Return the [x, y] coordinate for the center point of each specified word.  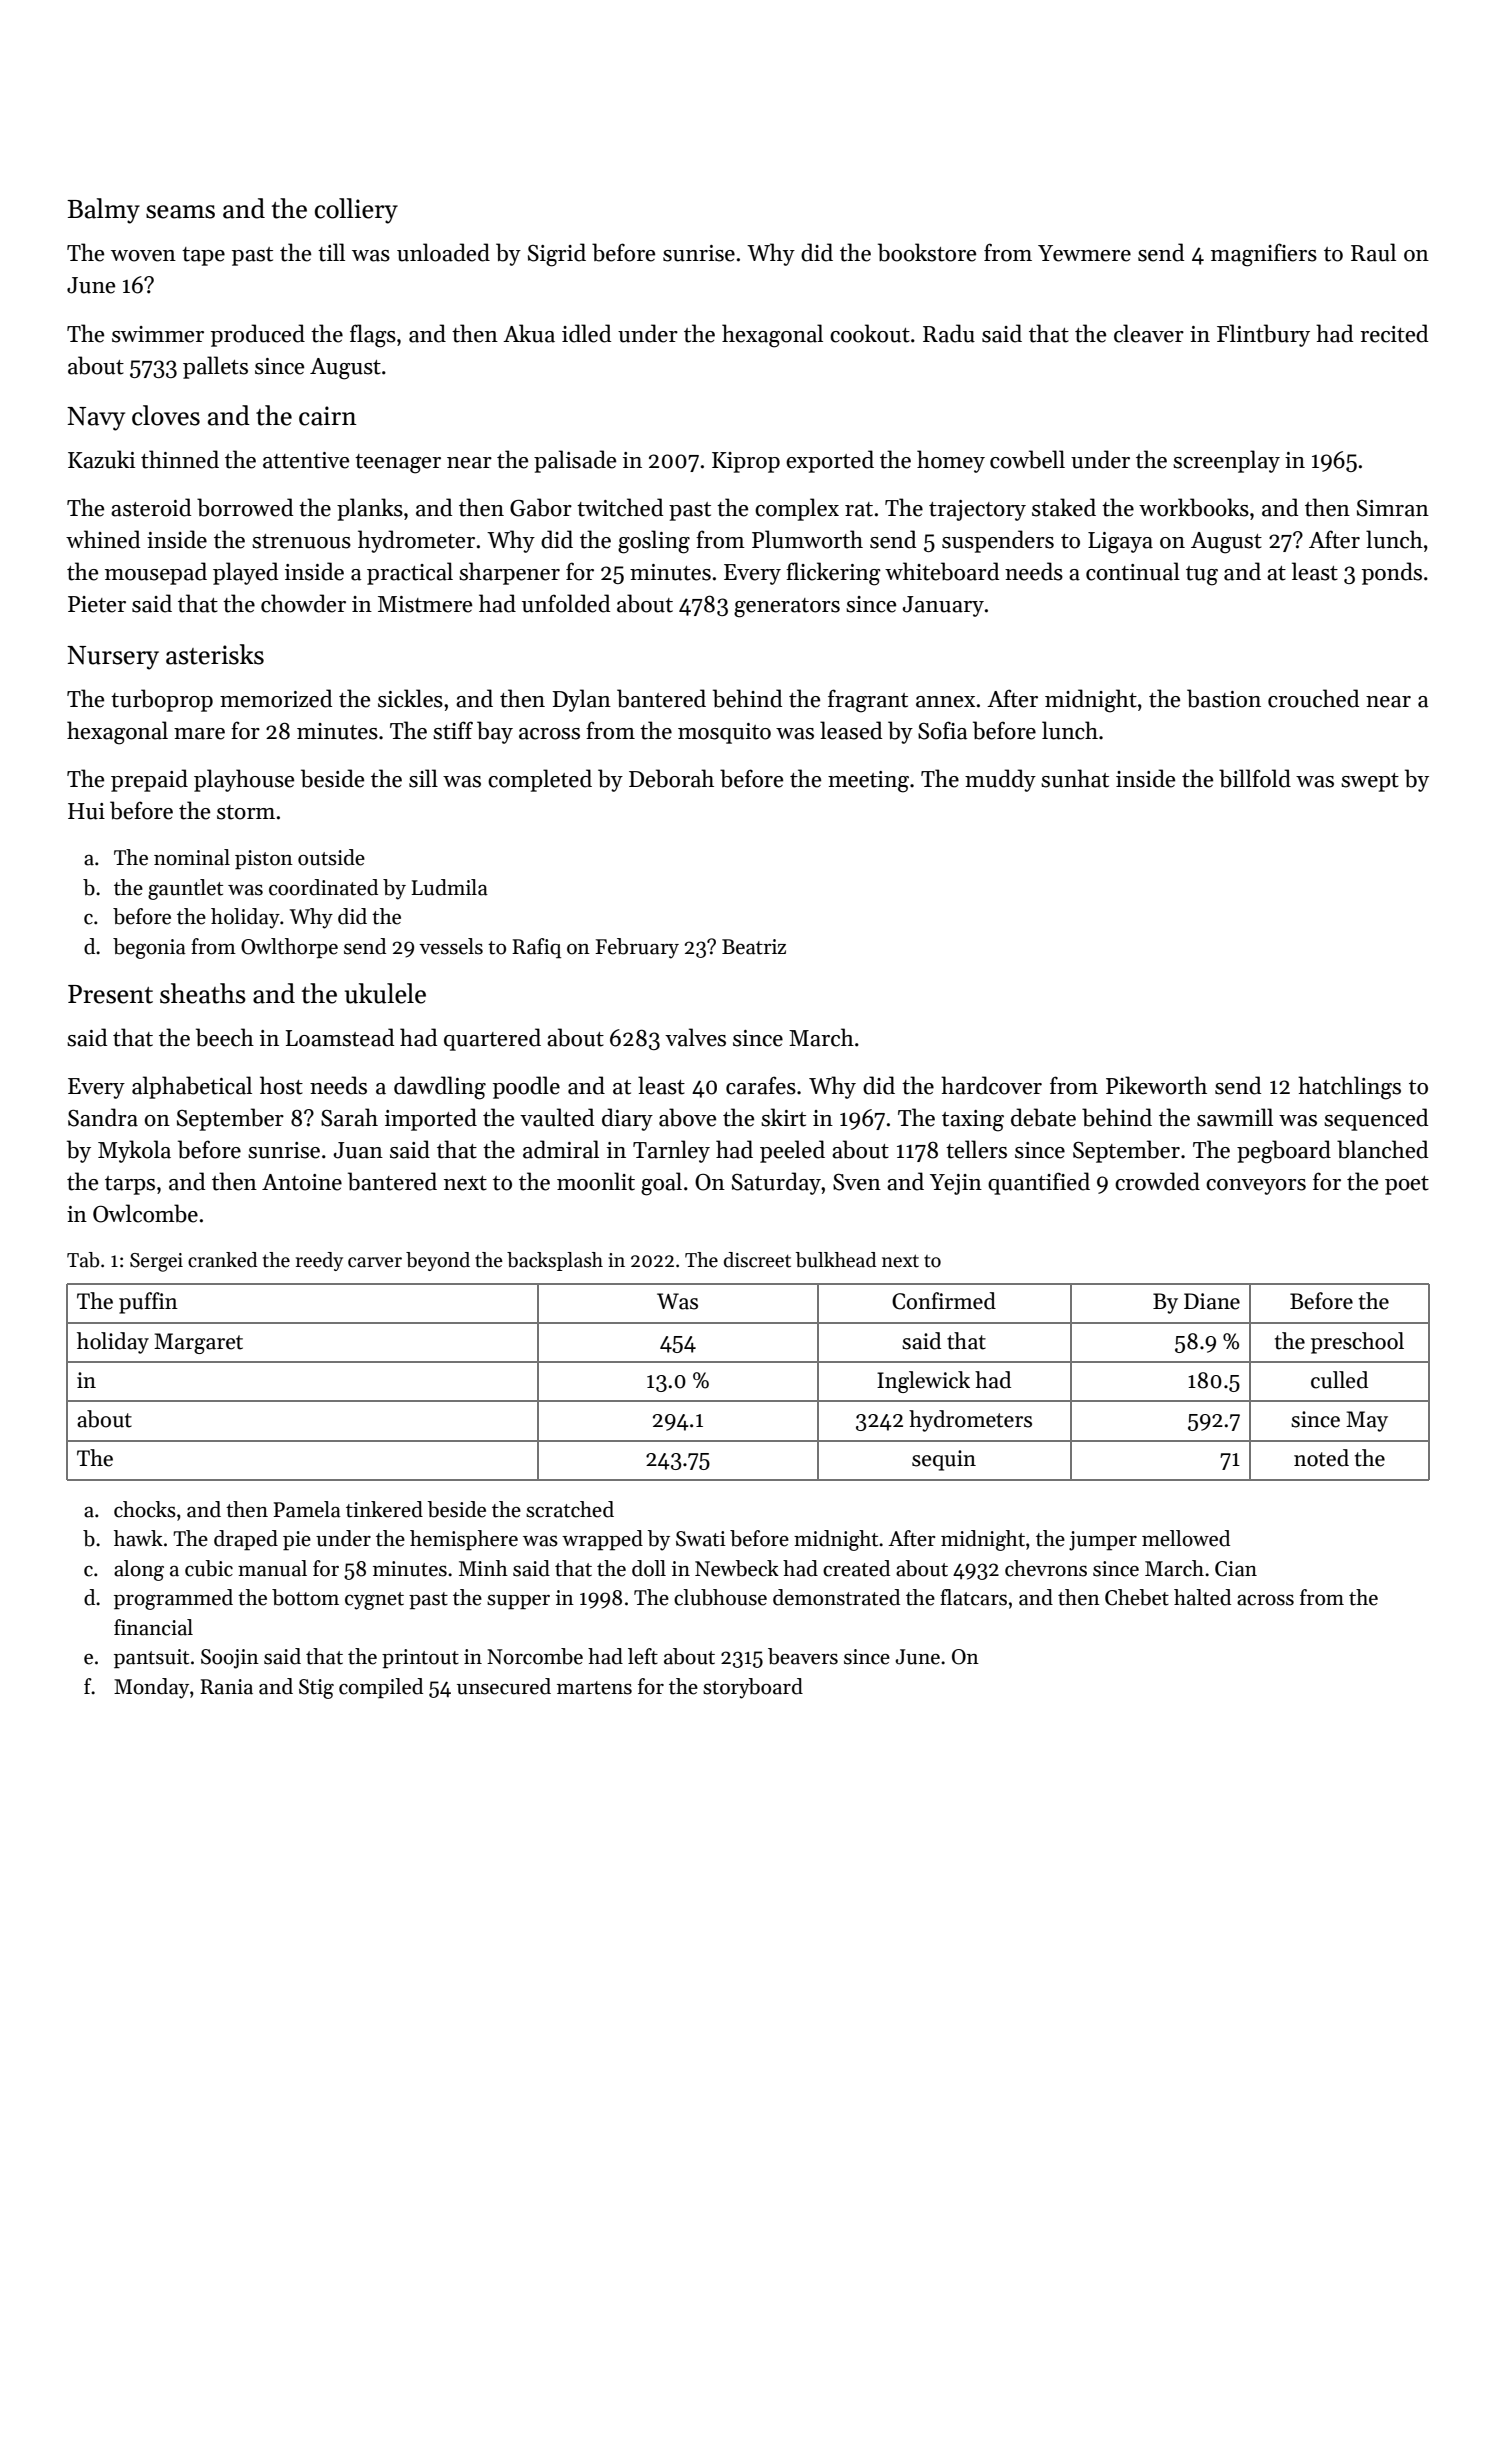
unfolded [566, 603]
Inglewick [923, 1382]
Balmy [103, 211]
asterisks [215, 654]
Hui [86, 811]
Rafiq [536, 948]
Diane [1212, 1301]
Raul [1373, 252]
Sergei [156, 1262]
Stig [316, 1689]
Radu [949, 333]
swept [1370, 782]
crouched [1313, 698]
